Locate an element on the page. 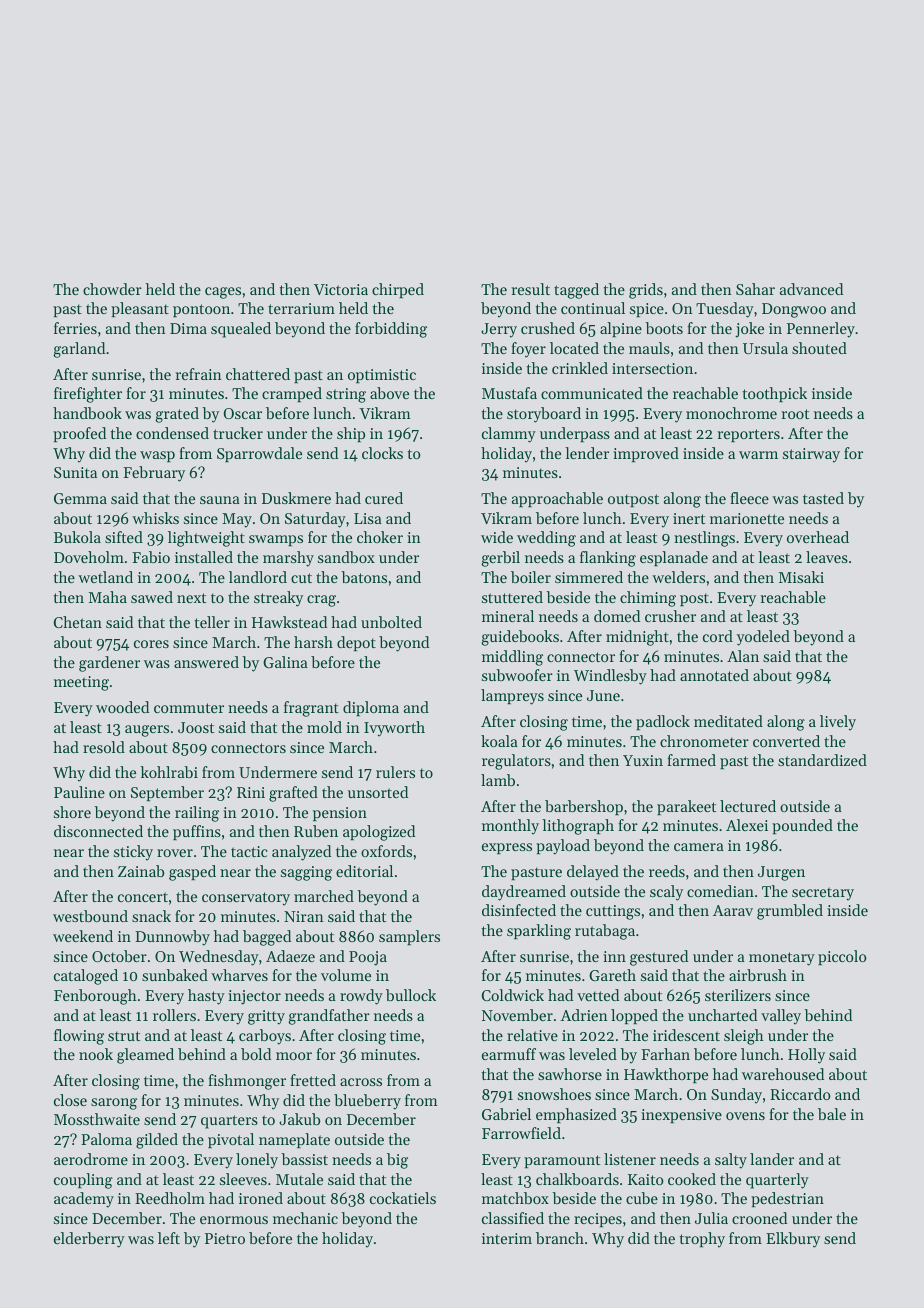 The width and height of the image is (924, 1308). kohlrabi is located at coordinates (169, 772).
